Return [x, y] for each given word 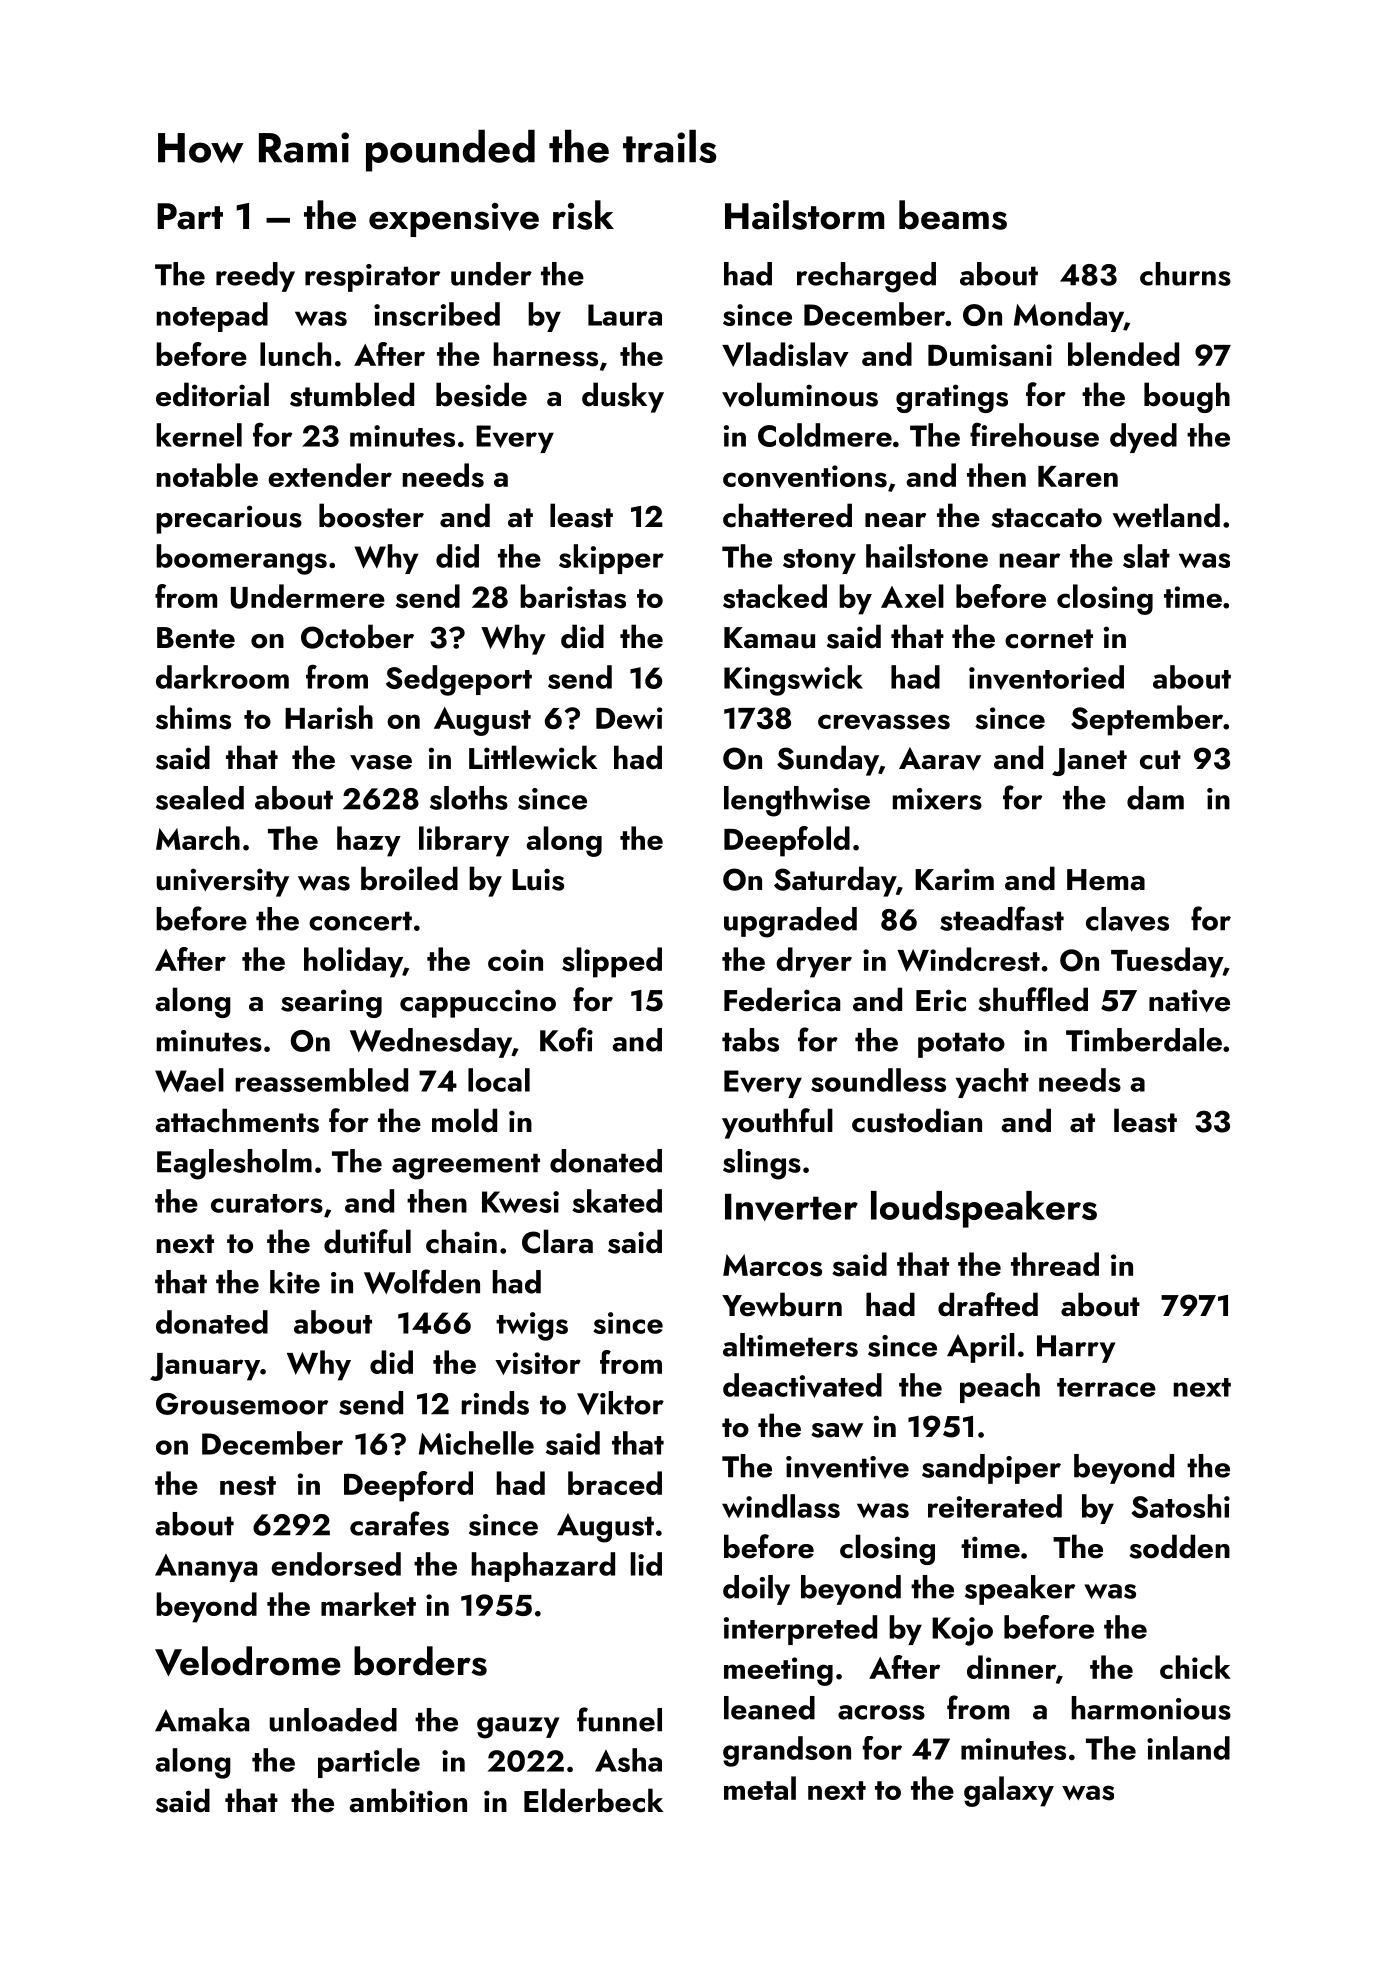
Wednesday [431, 1043]
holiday [353, 962]
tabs [750, 1040]
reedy [255, 277]
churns [1185, 274]
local [499, 1080]
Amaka [202, 1720]
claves [1127, 919]
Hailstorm [804, 215]
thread [1055, 1264]
